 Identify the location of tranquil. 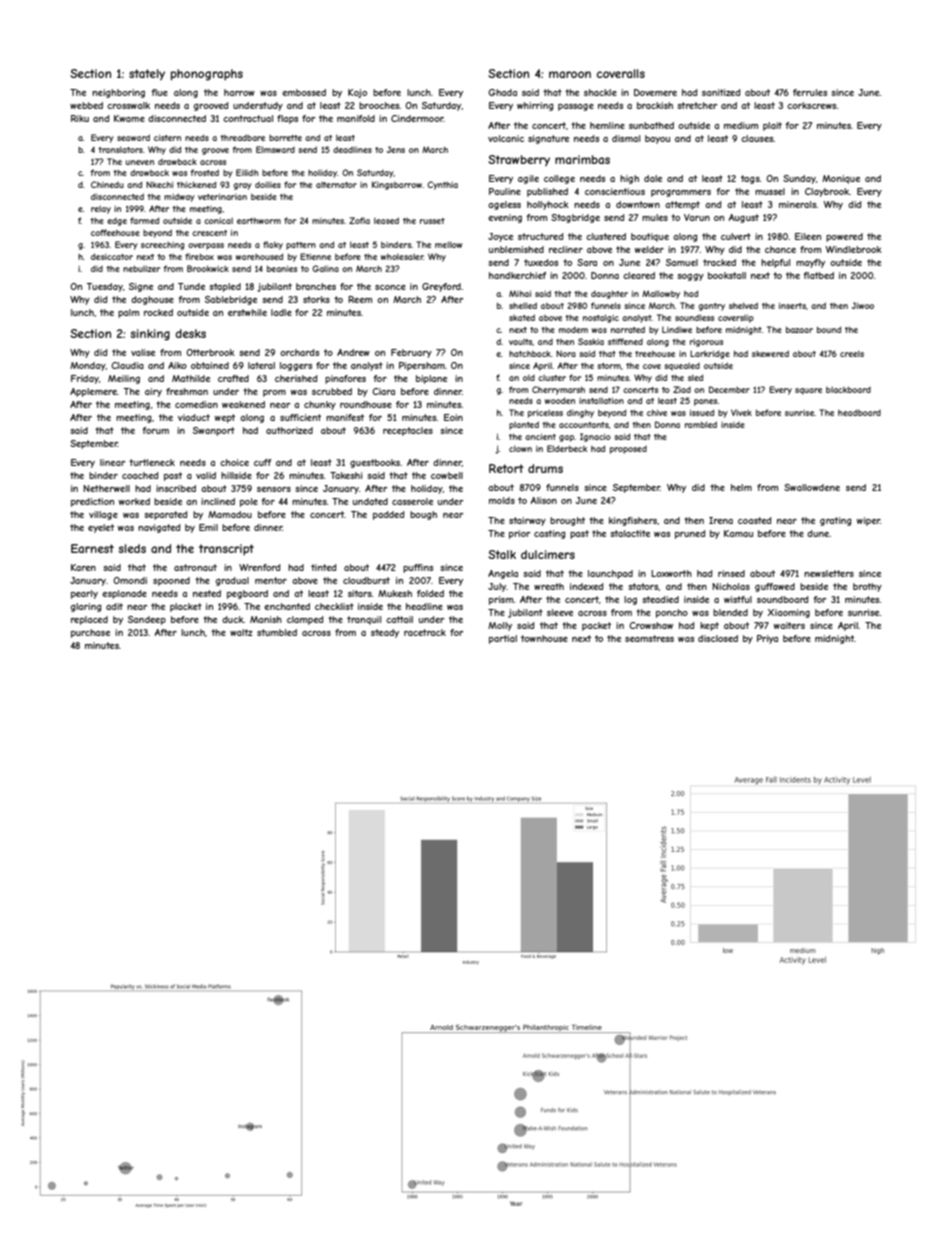
(364, 620).
